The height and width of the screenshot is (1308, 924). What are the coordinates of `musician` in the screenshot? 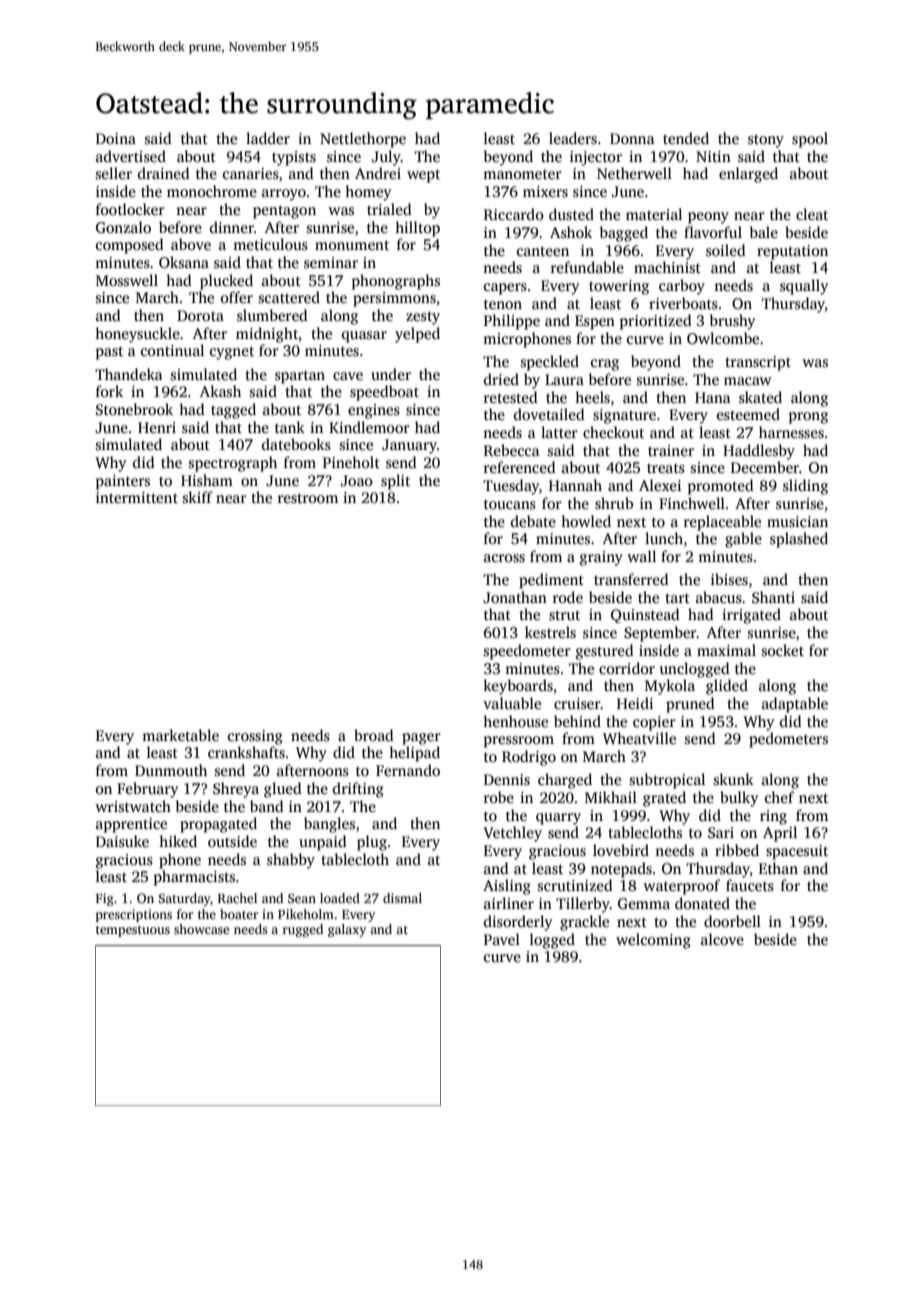 It's located at (797, 522).
